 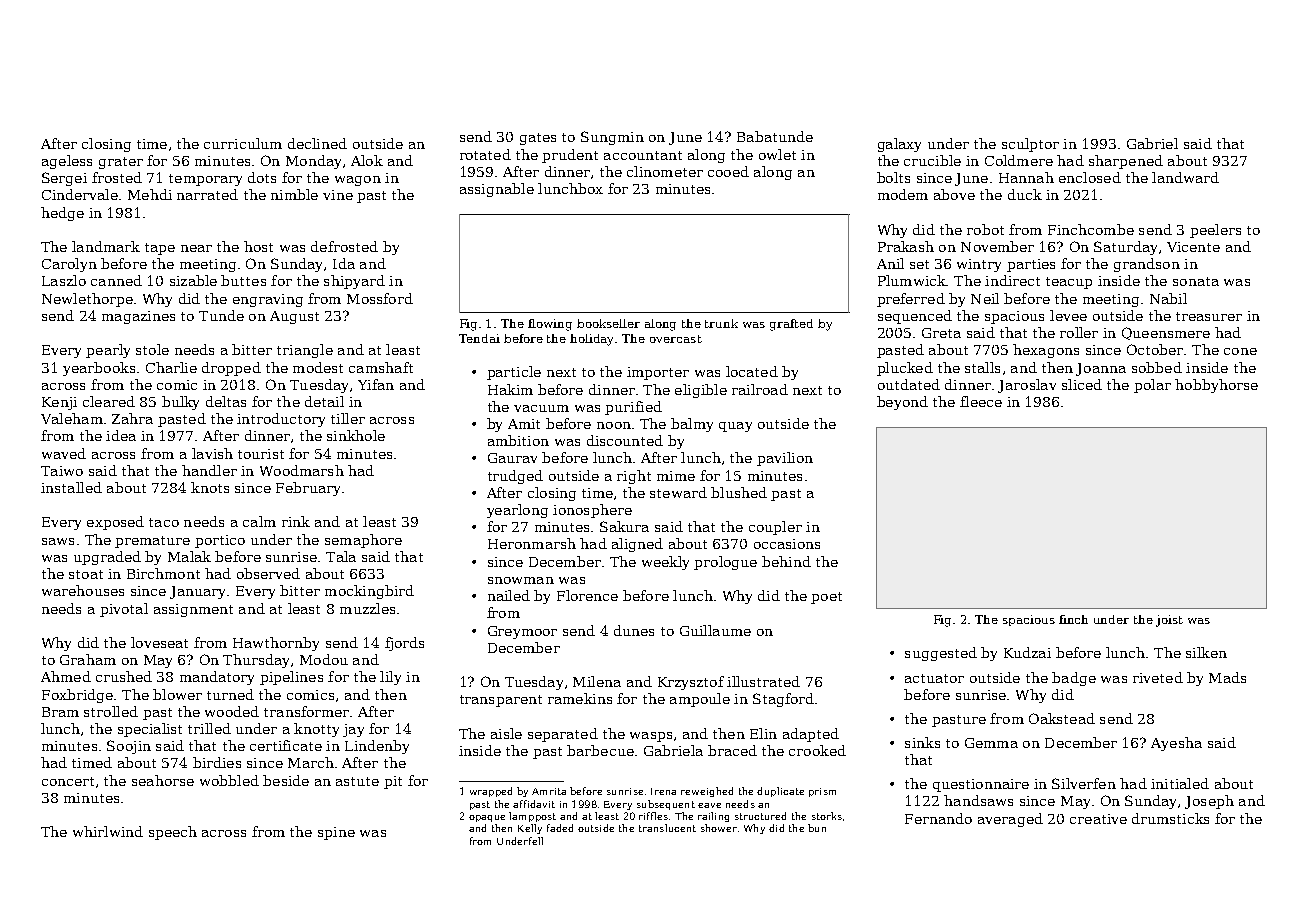 What do you see at coordinates (1030, 145) in the image?
I see `sculptor` at bounding box center [1030, 145].
